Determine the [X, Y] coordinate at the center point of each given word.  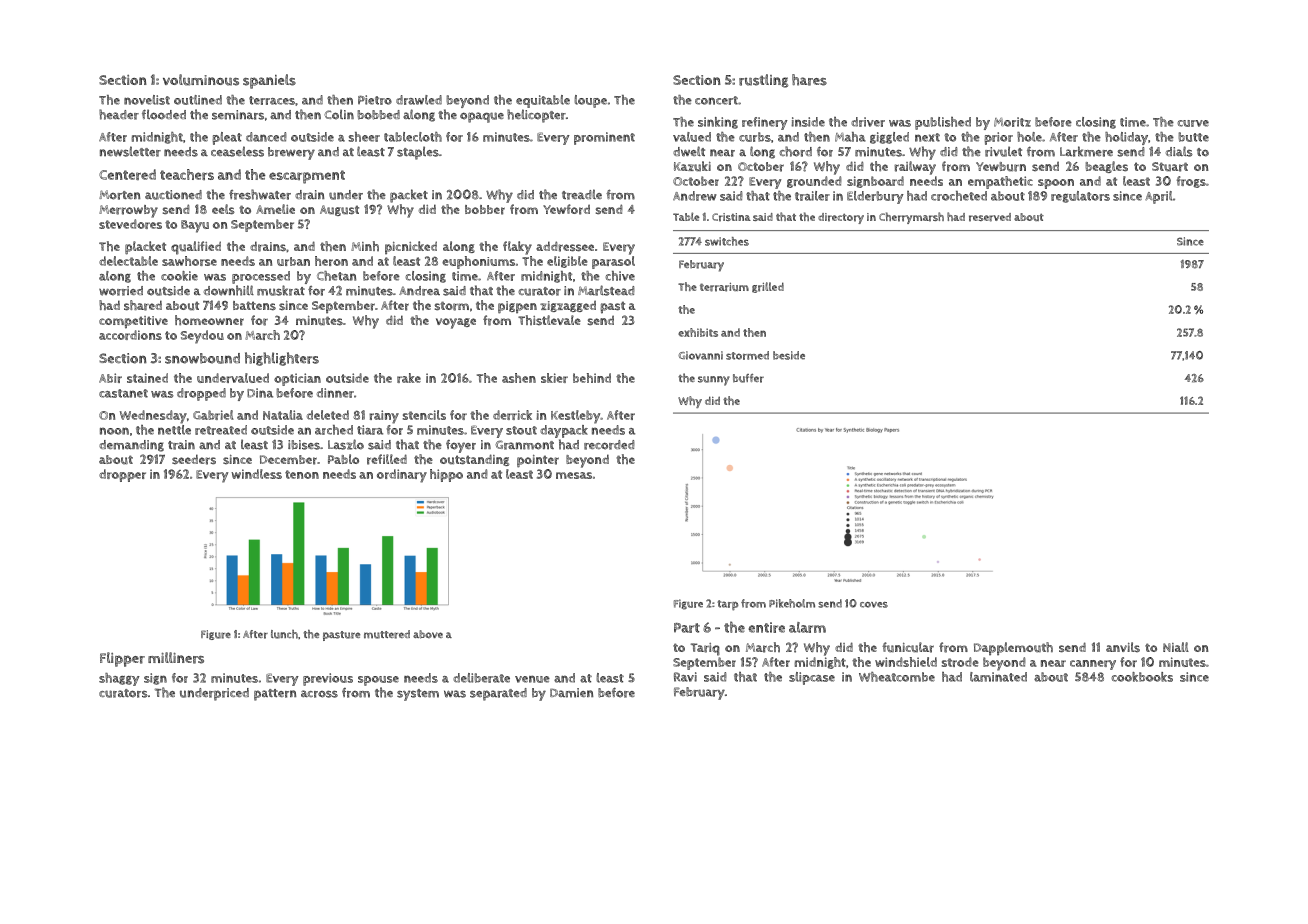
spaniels [269, 81]
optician [297, 379]
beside [789, 355]
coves [874, 605]
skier [554, 378]
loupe [590, 101]
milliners [176, 658]
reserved [990, 217]
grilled [768, 287]
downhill [229, 290]
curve [1193, 123]
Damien [571, 693]
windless [256, 474]
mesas [574, 475]
